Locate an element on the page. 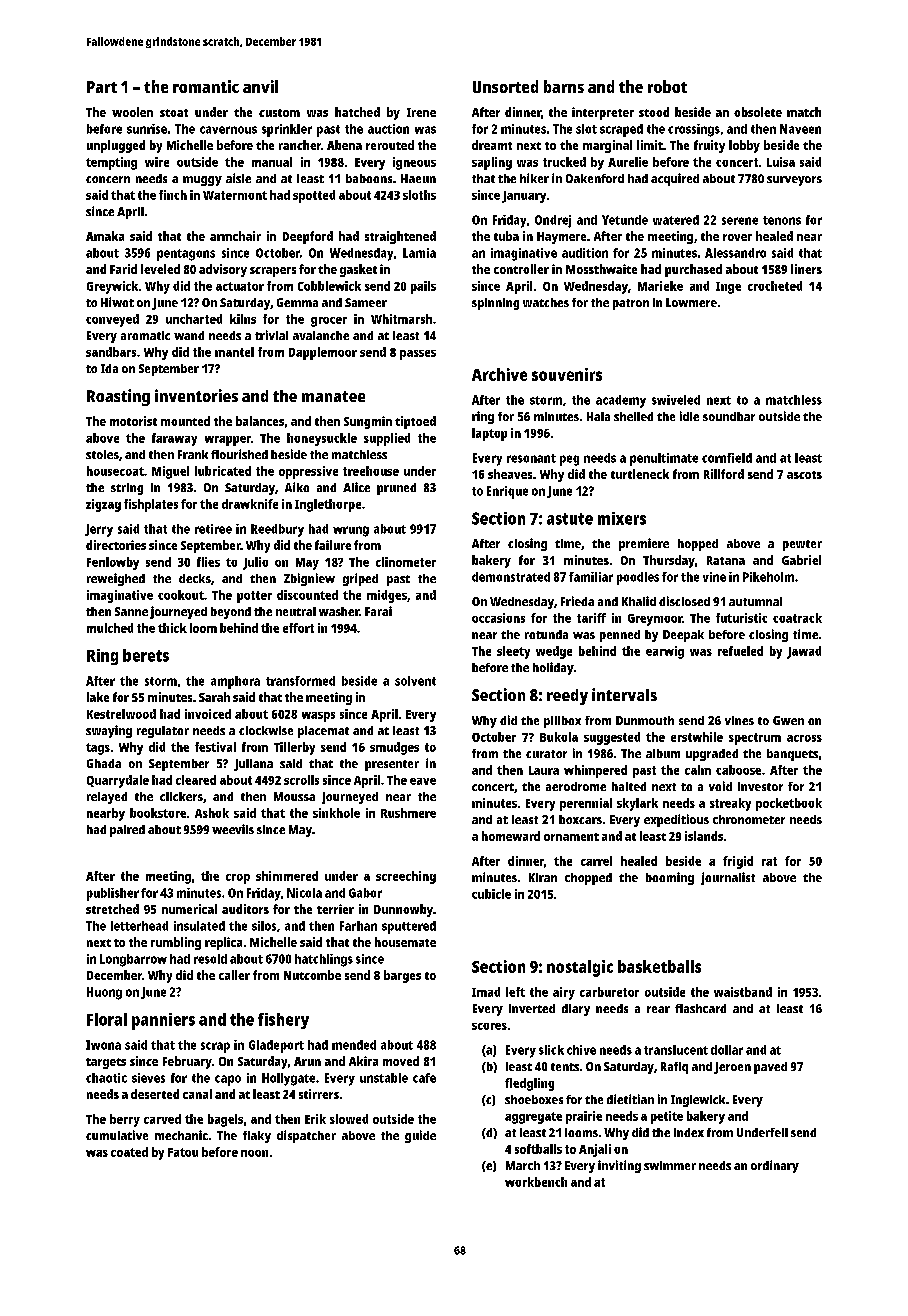 Image resolution: width=908 pixels, height=1316 pixels. robot is located at coordinates (667, 86).
